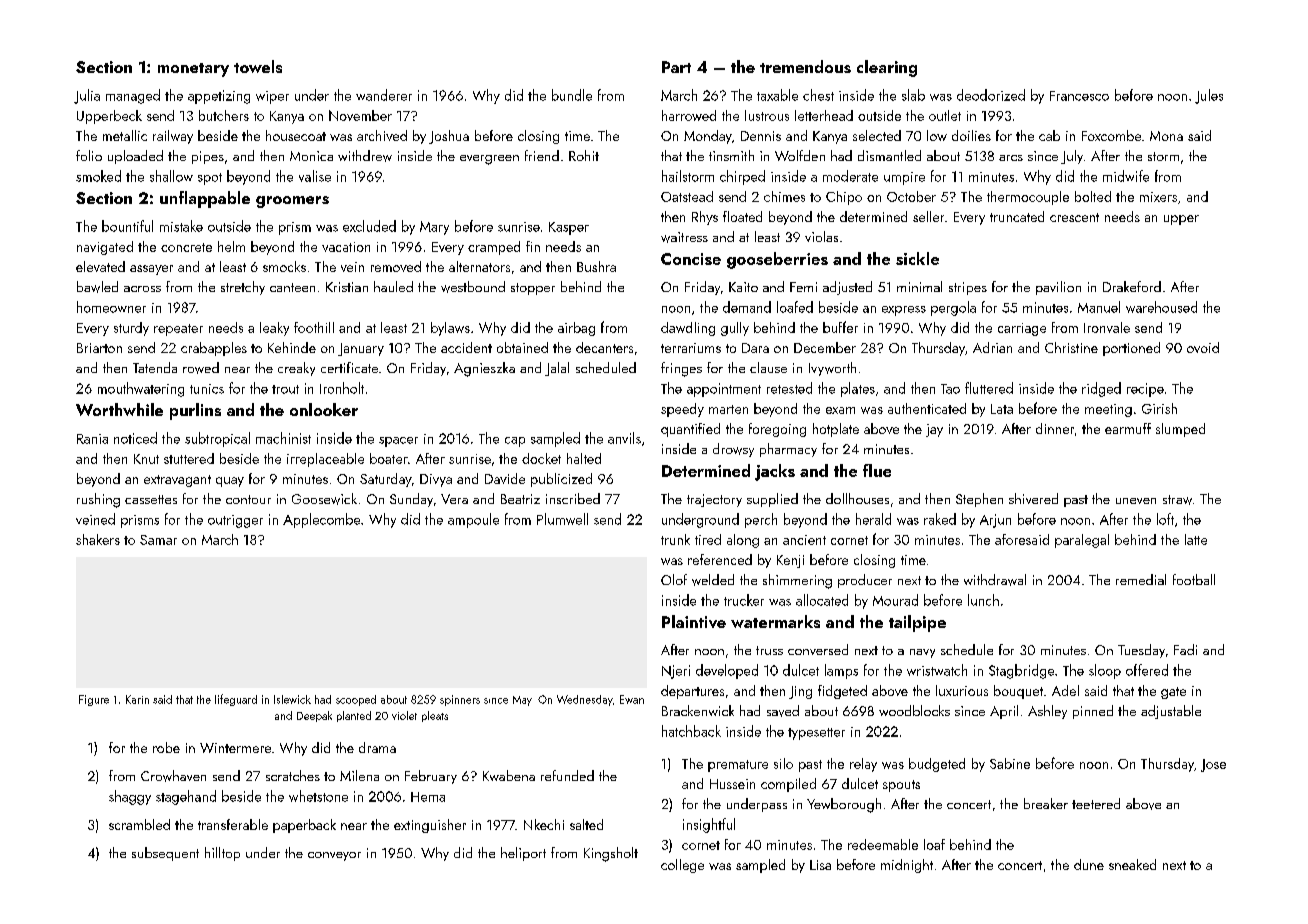  What do you see at coordinates (523, 854) in the screenshot?
I see `heliport` at bounding box center [523, 854].
